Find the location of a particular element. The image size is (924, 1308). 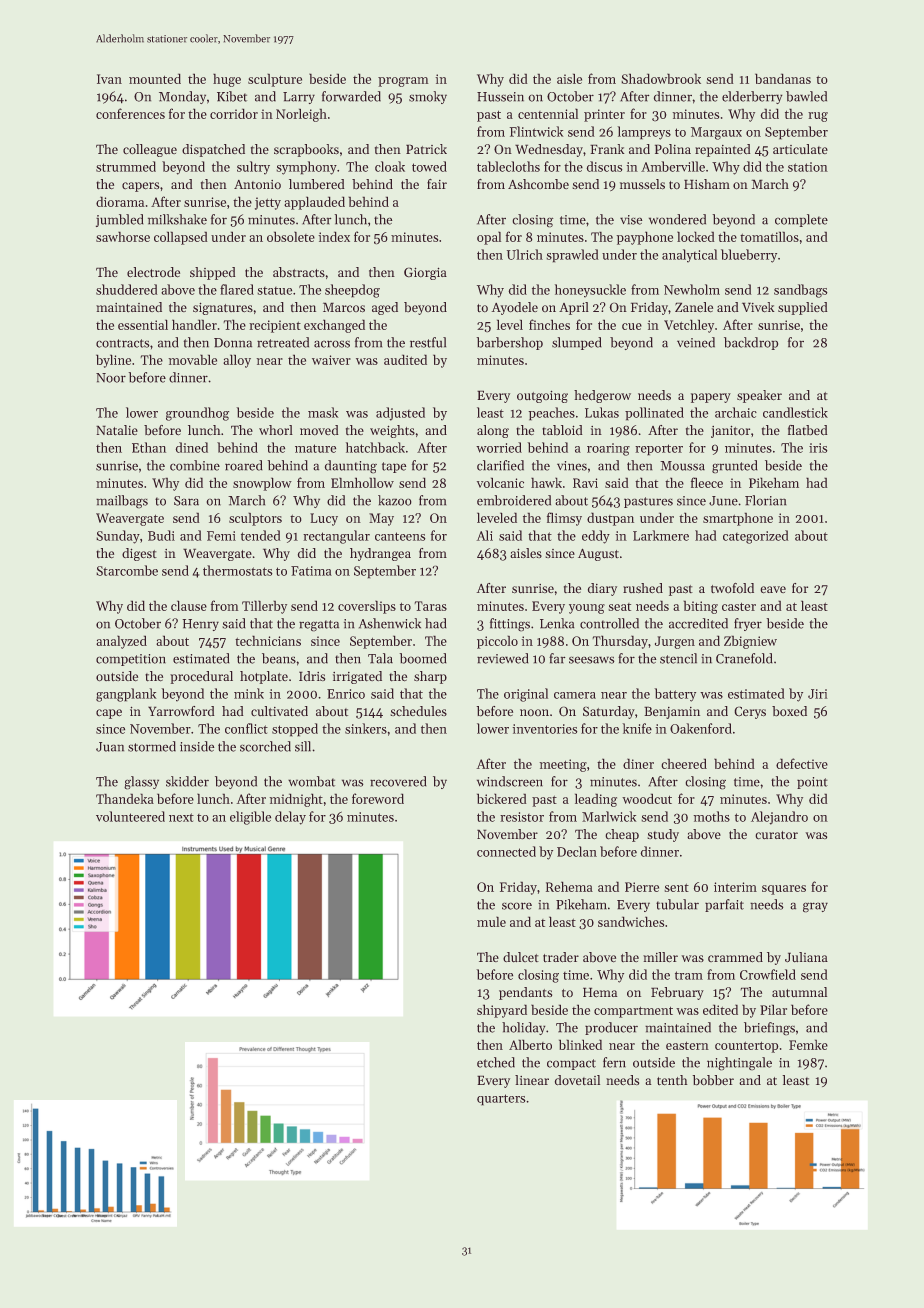

program is located at coordinates (403, 82).
